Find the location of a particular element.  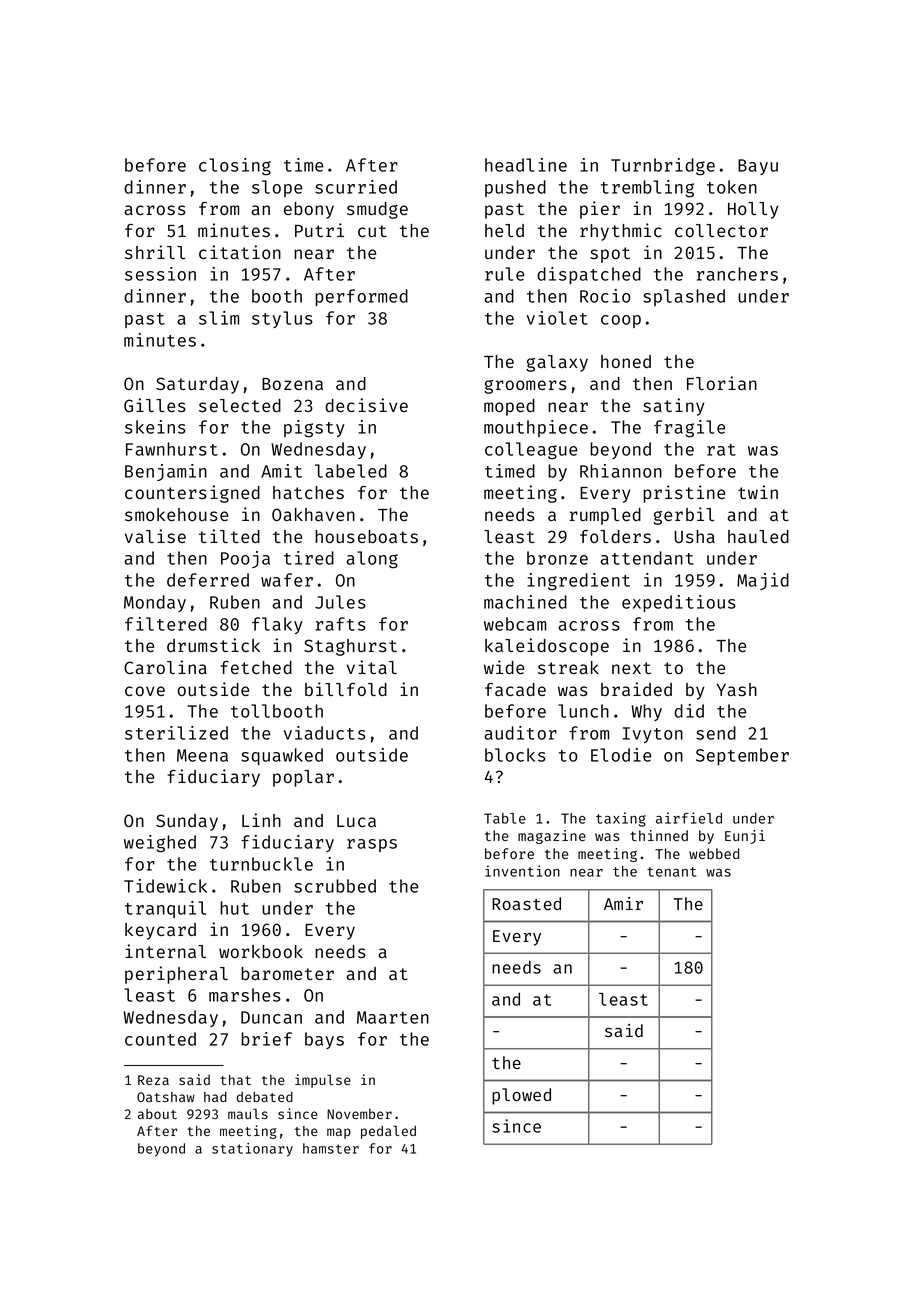

Jules is located at coordinates (340, 602).
